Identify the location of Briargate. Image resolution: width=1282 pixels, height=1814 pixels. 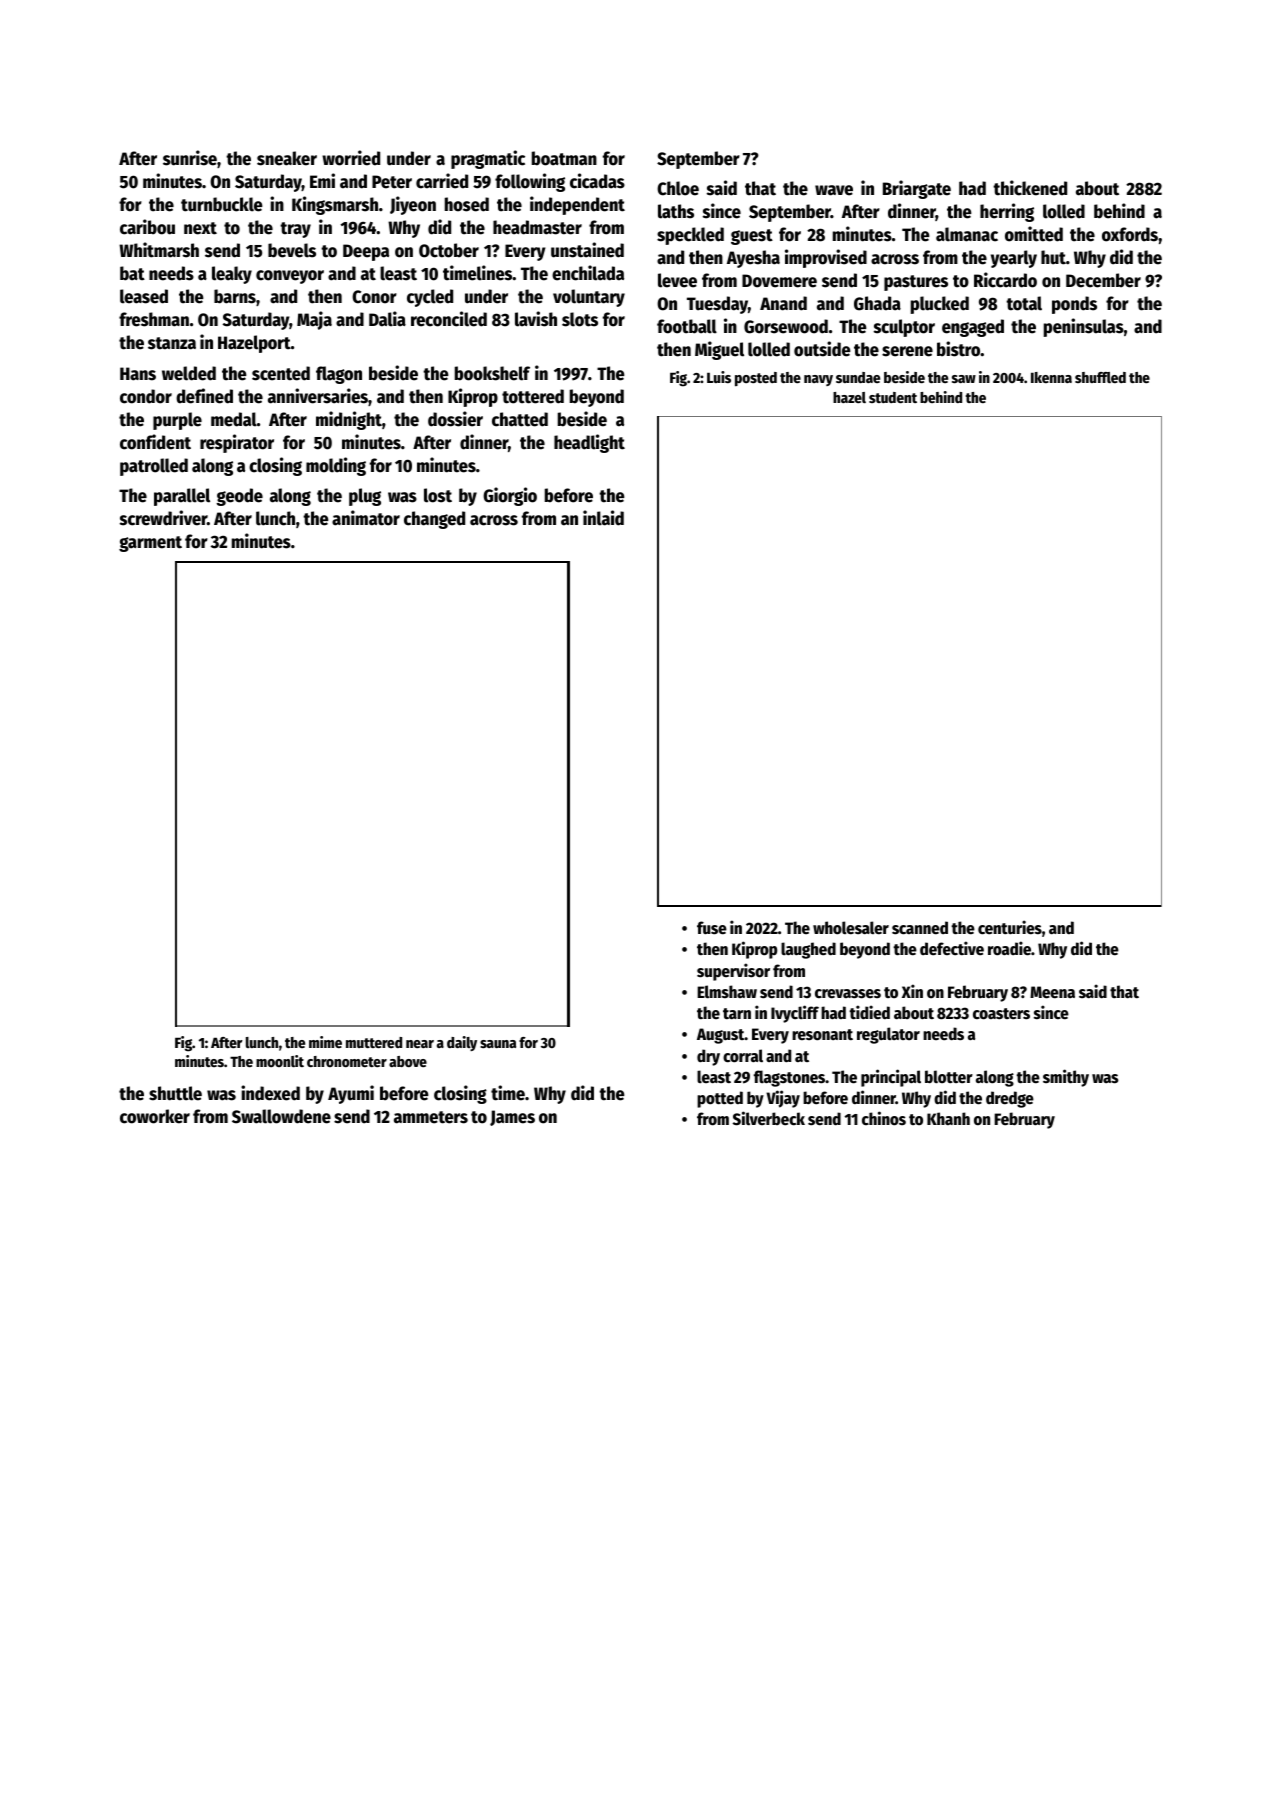
(917, 189).
